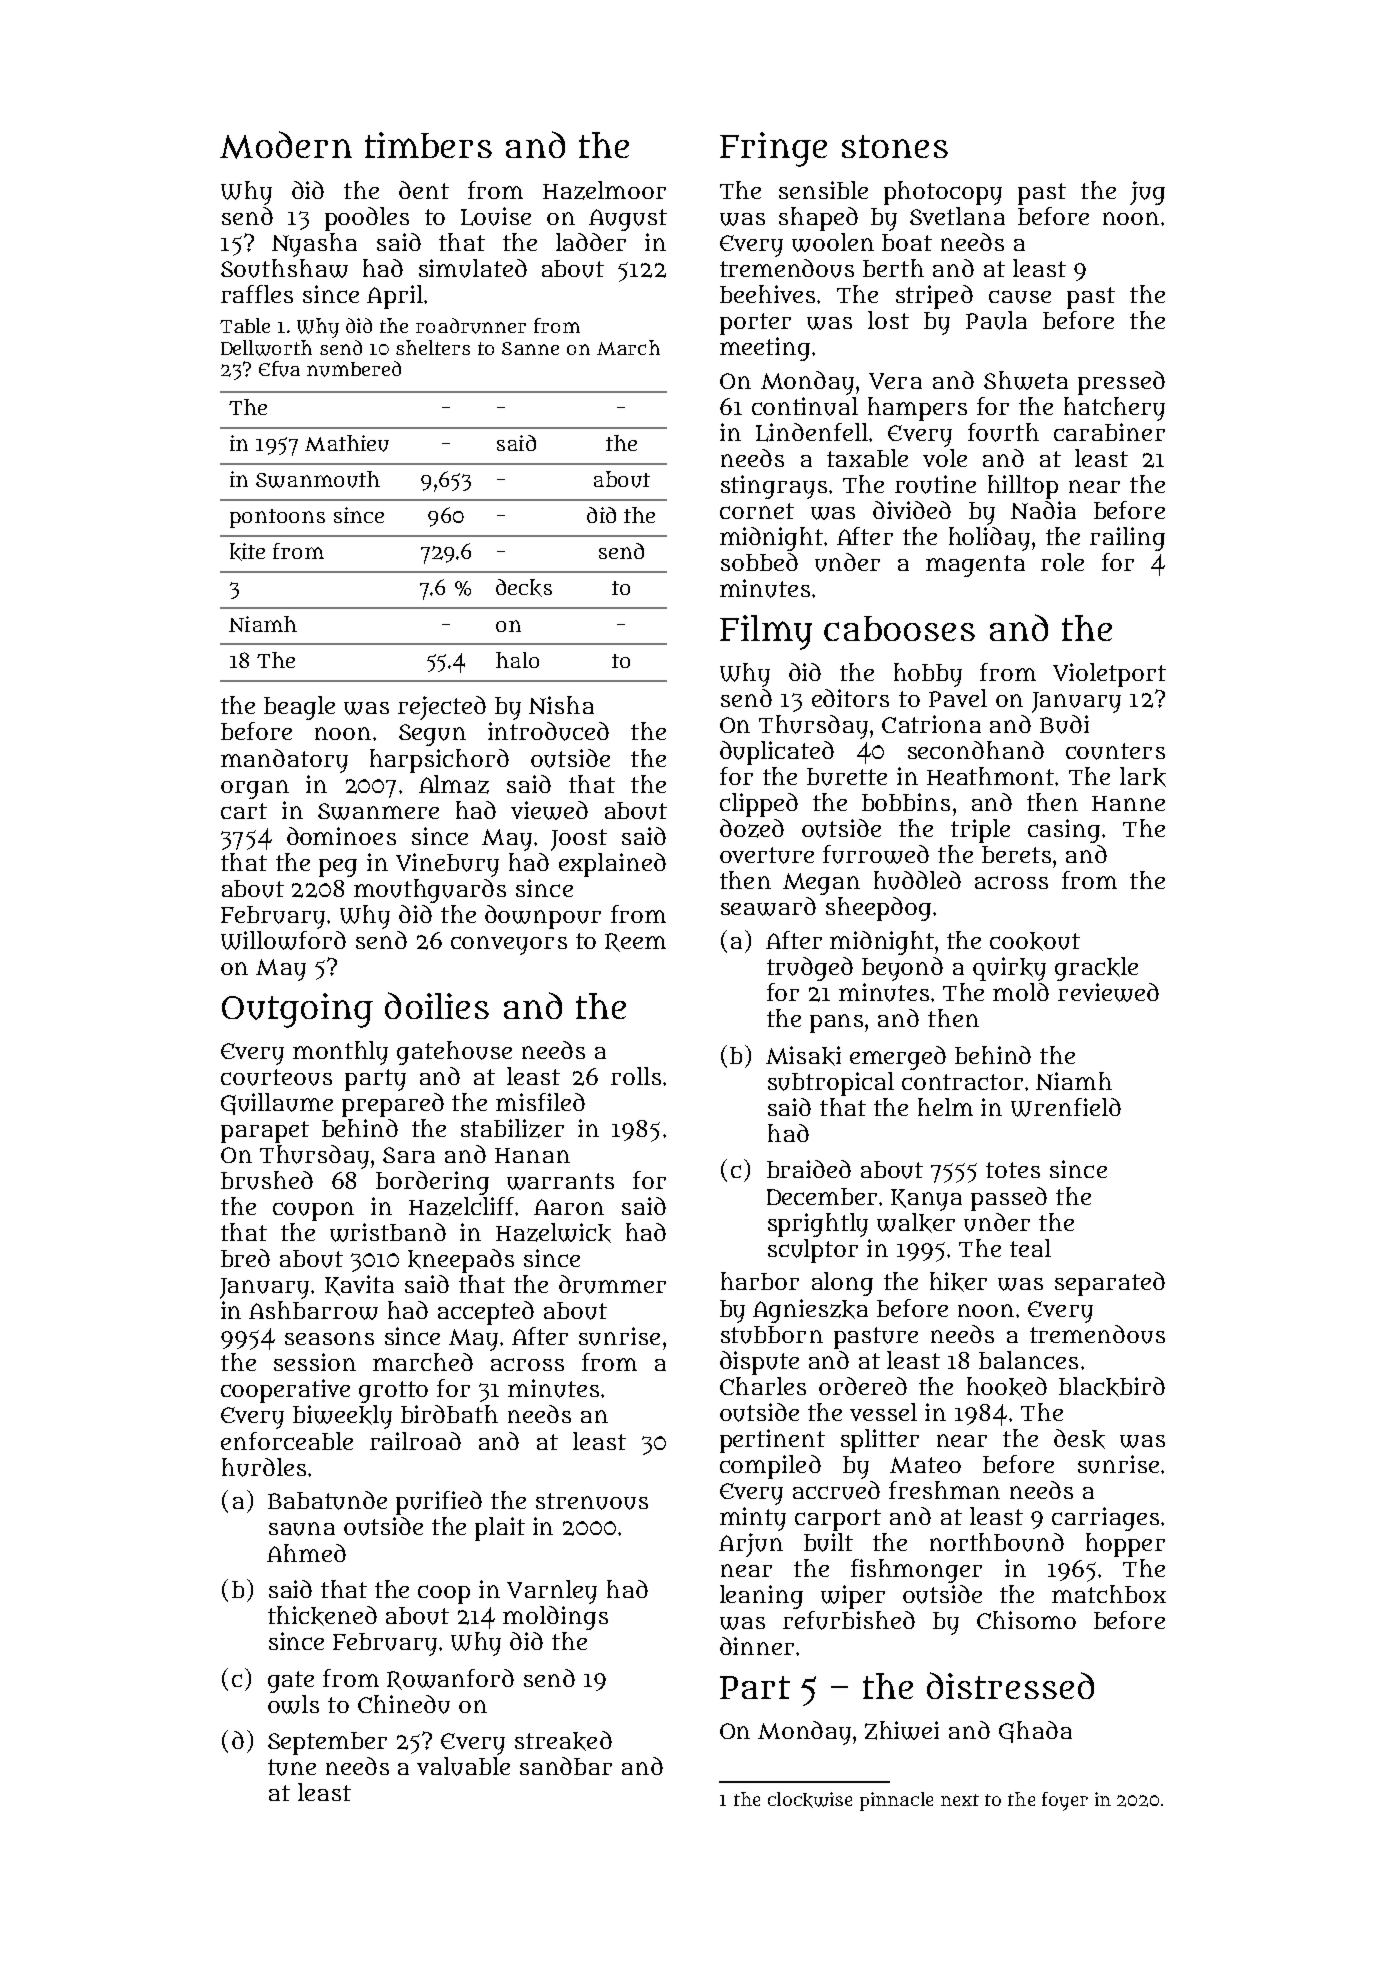 The image size is (1386, 1969). I want to click on Fringe, so click(773, 149).
